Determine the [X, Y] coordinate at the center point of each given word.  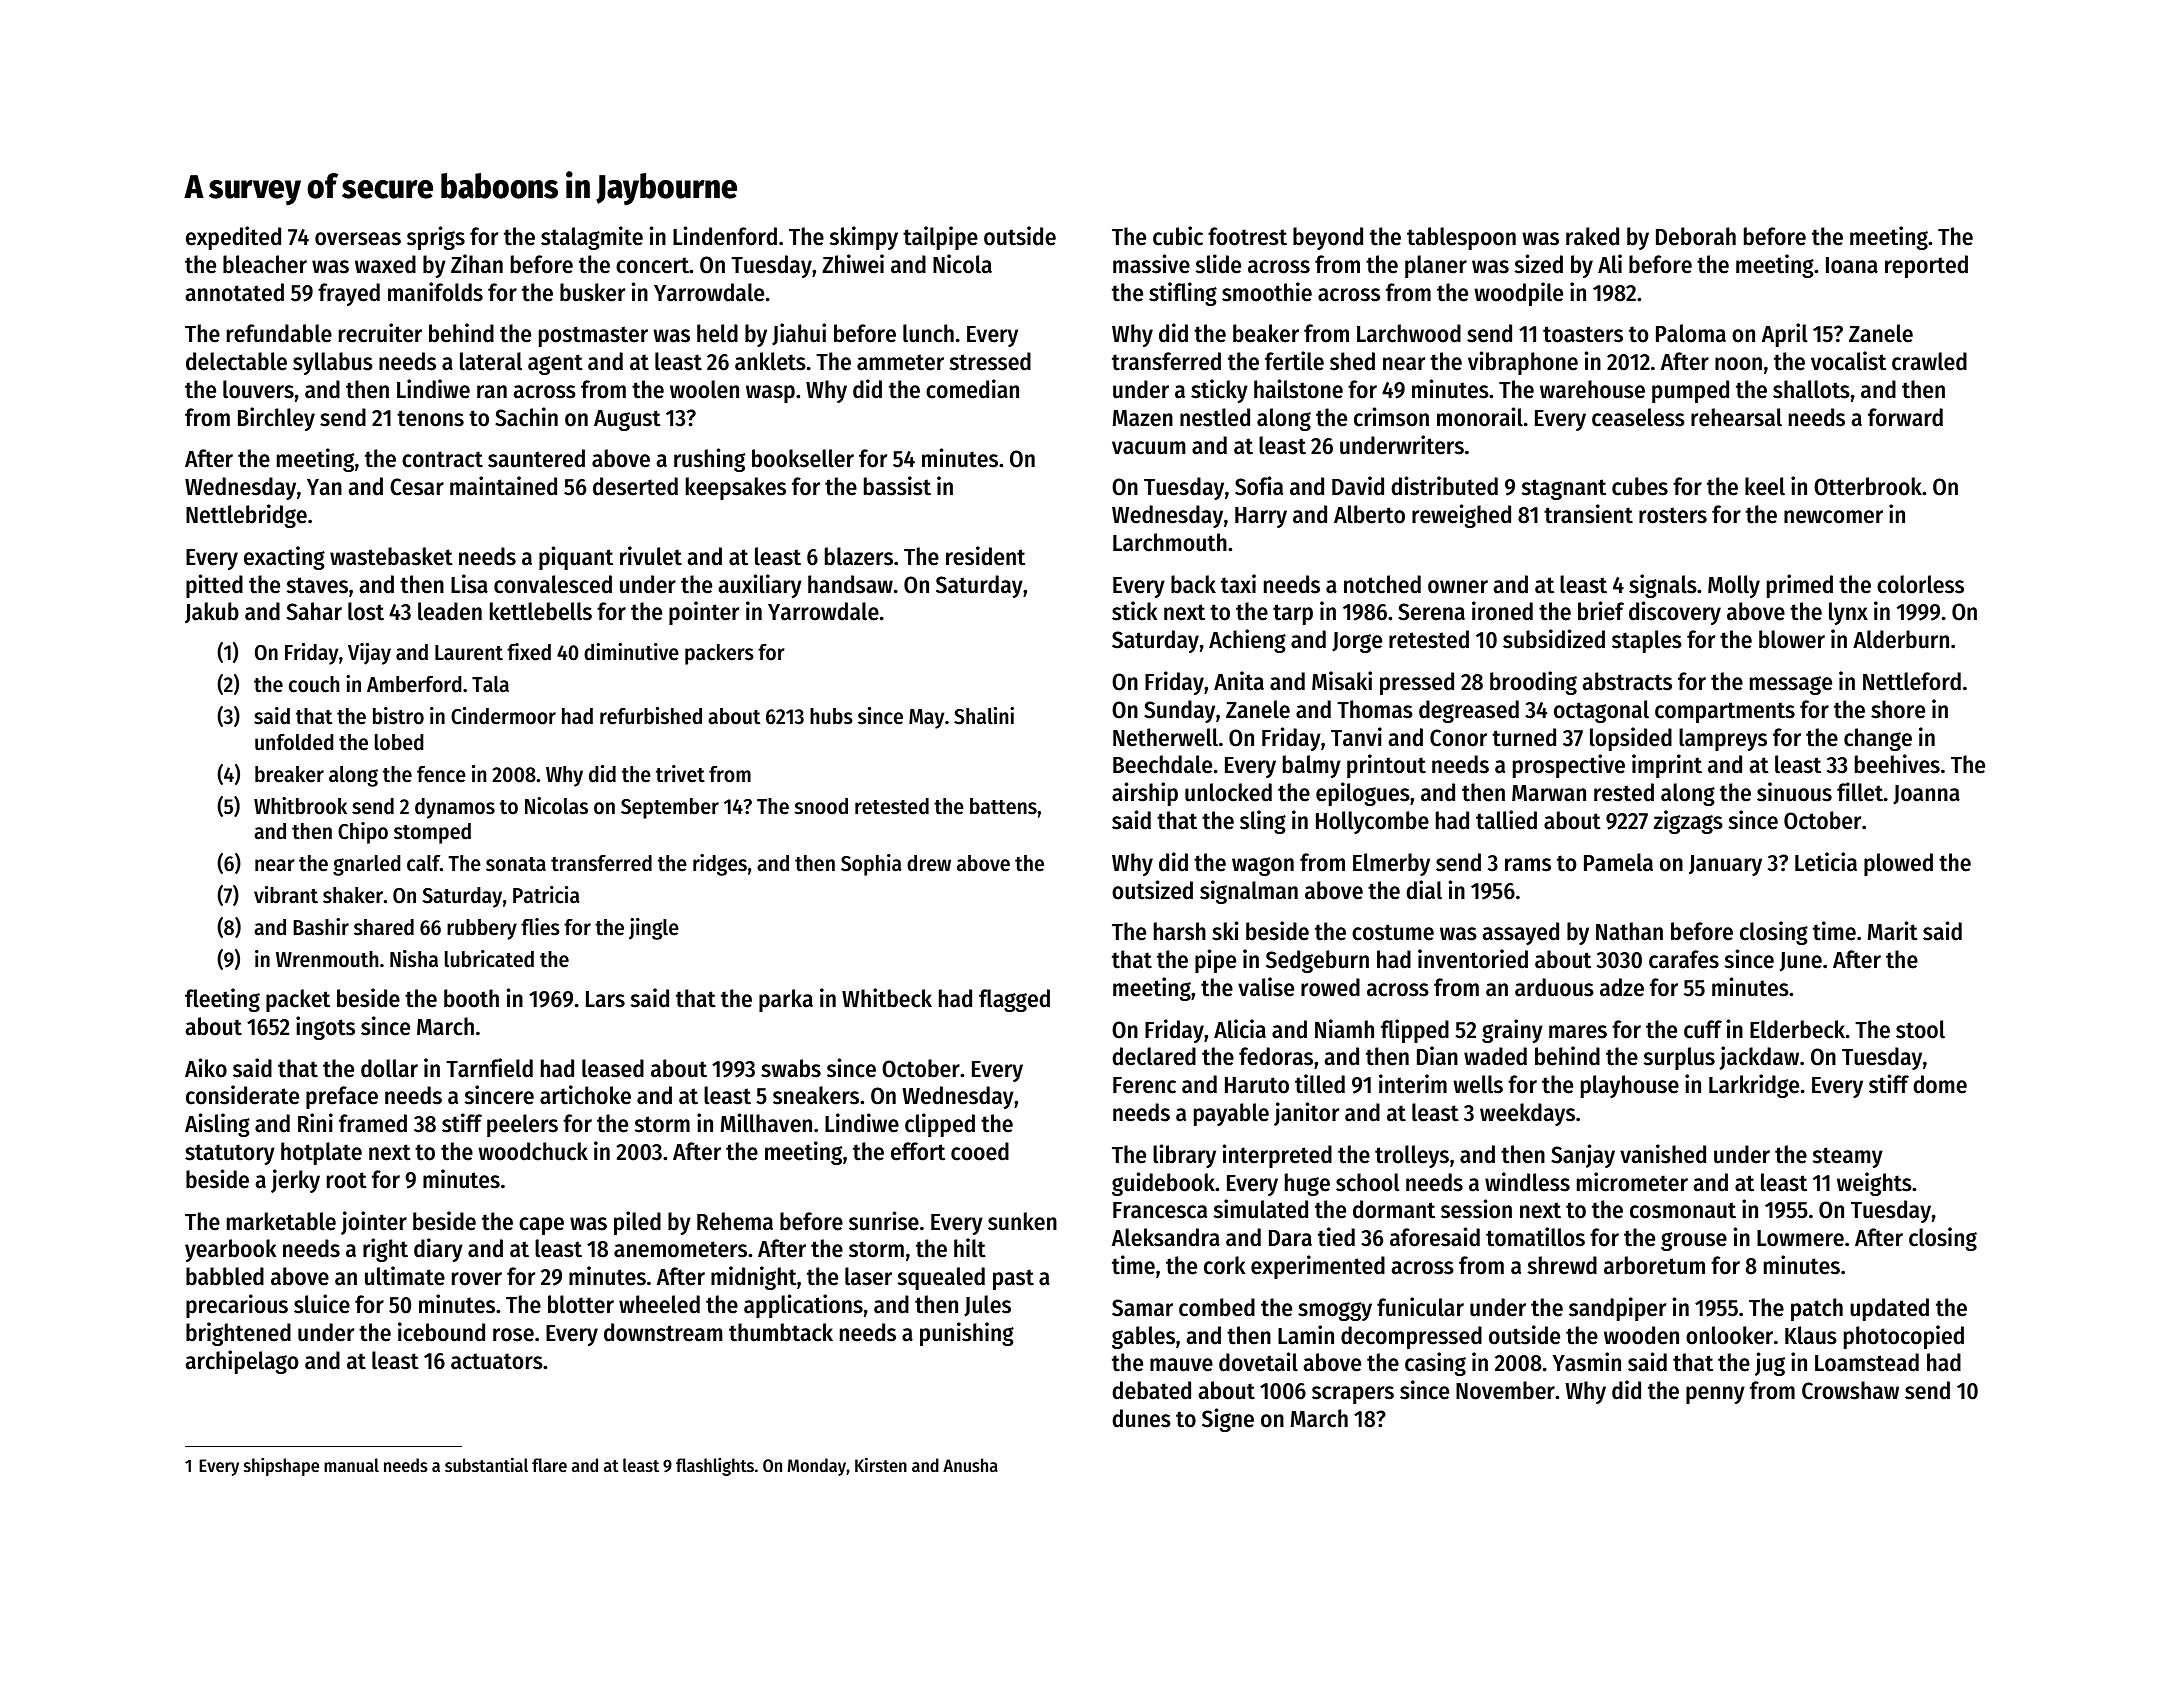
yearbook [231, 1250]
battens [1003, 806]
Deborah [1696, 236]
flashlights [715, 1467]
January [1725, 865]
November [1505, 1390]
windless [1527, 1182]
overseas [358, 239]
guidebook [1163, 1184]
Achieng [1247, 641]
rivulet [651, 556]
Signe [1228, 1420]
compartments [1725, 712]
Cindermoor [503, 716]
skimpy [864, 238]
